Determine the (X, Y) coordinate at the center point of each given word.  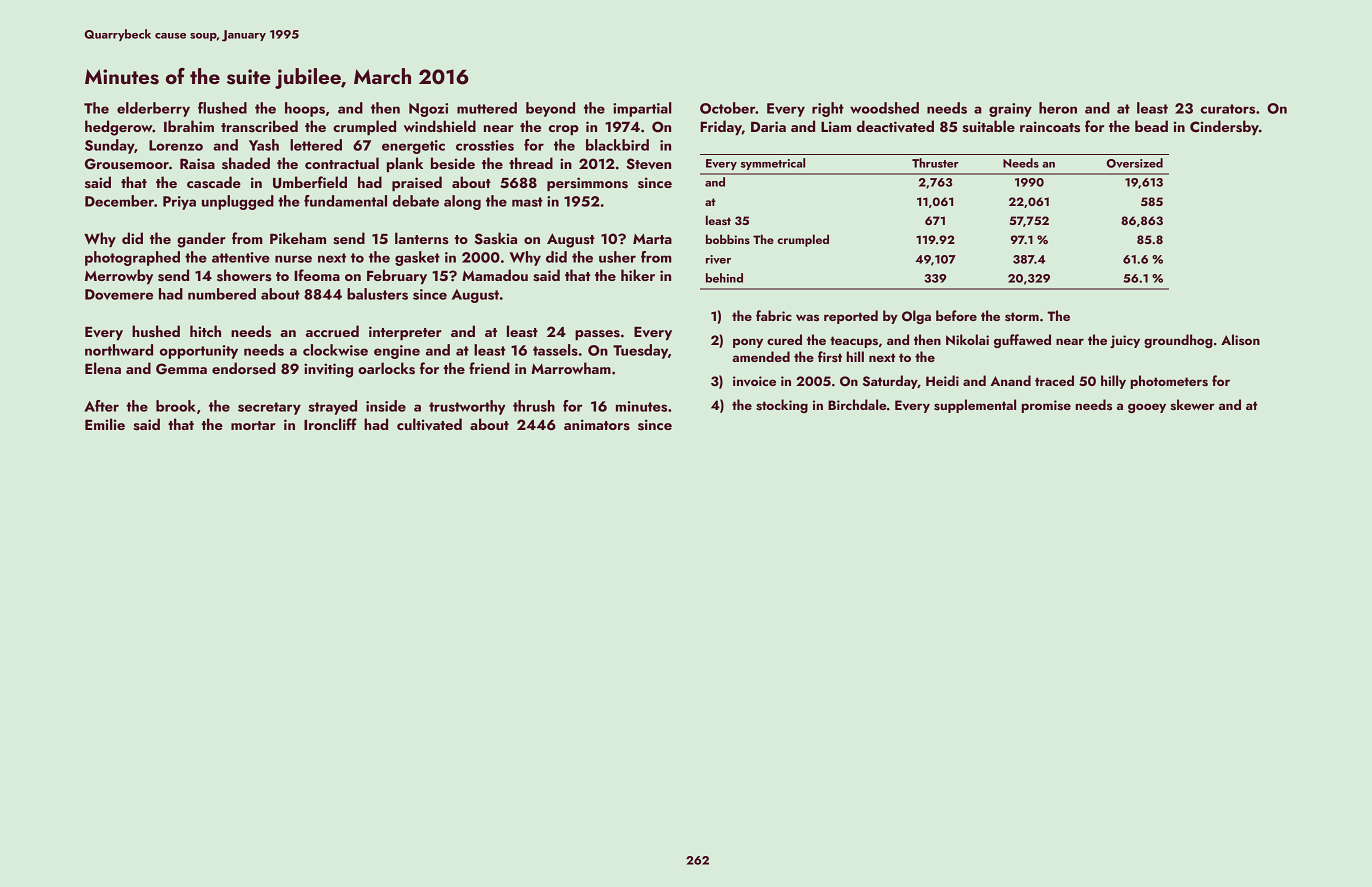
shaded (246, 163)
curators (1228, 109)
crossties (485, 145)
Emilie (105, 424)
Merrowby (119, 276)
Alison (1240, 339)
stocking (782, 406)
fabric (774, 315)
